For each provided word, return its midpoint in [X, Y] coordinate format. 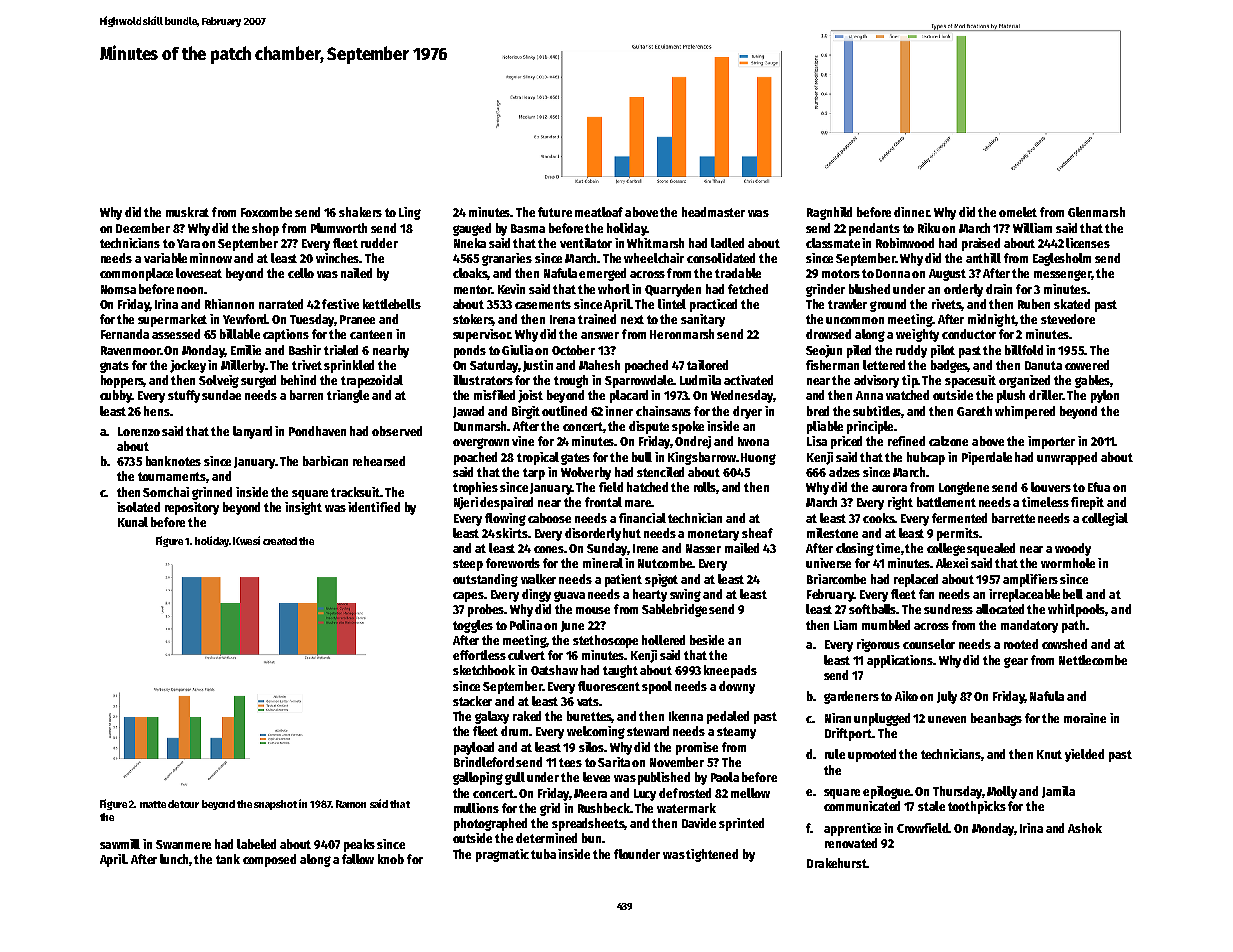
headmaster [713, 212]
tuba [543, 854]
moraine [1085, 718]
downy [737, 687]
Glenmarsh [1096, 212]
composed [269, 860]
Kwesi [246, 540]
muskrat [187, 212]
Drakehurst [836, 863]
